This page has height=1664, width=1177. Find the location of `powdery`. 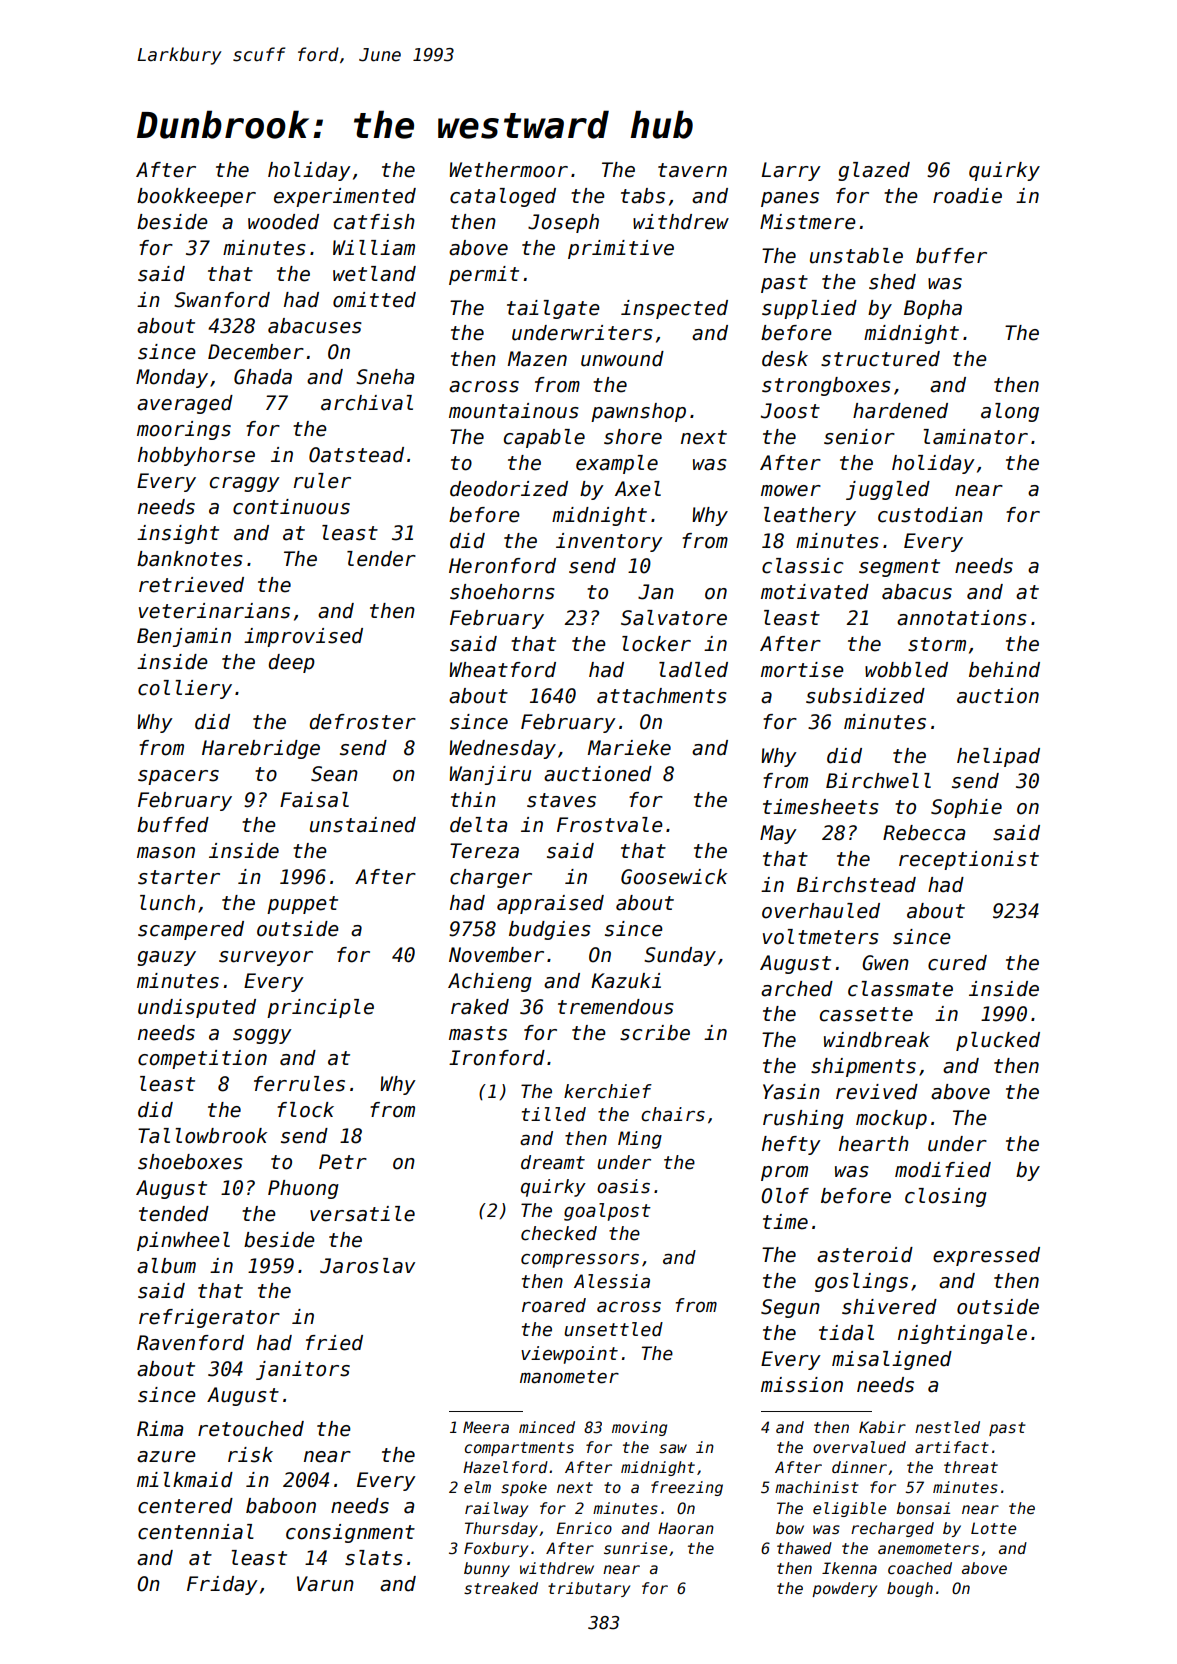

powdery is located at coordinates (844, 1589).
